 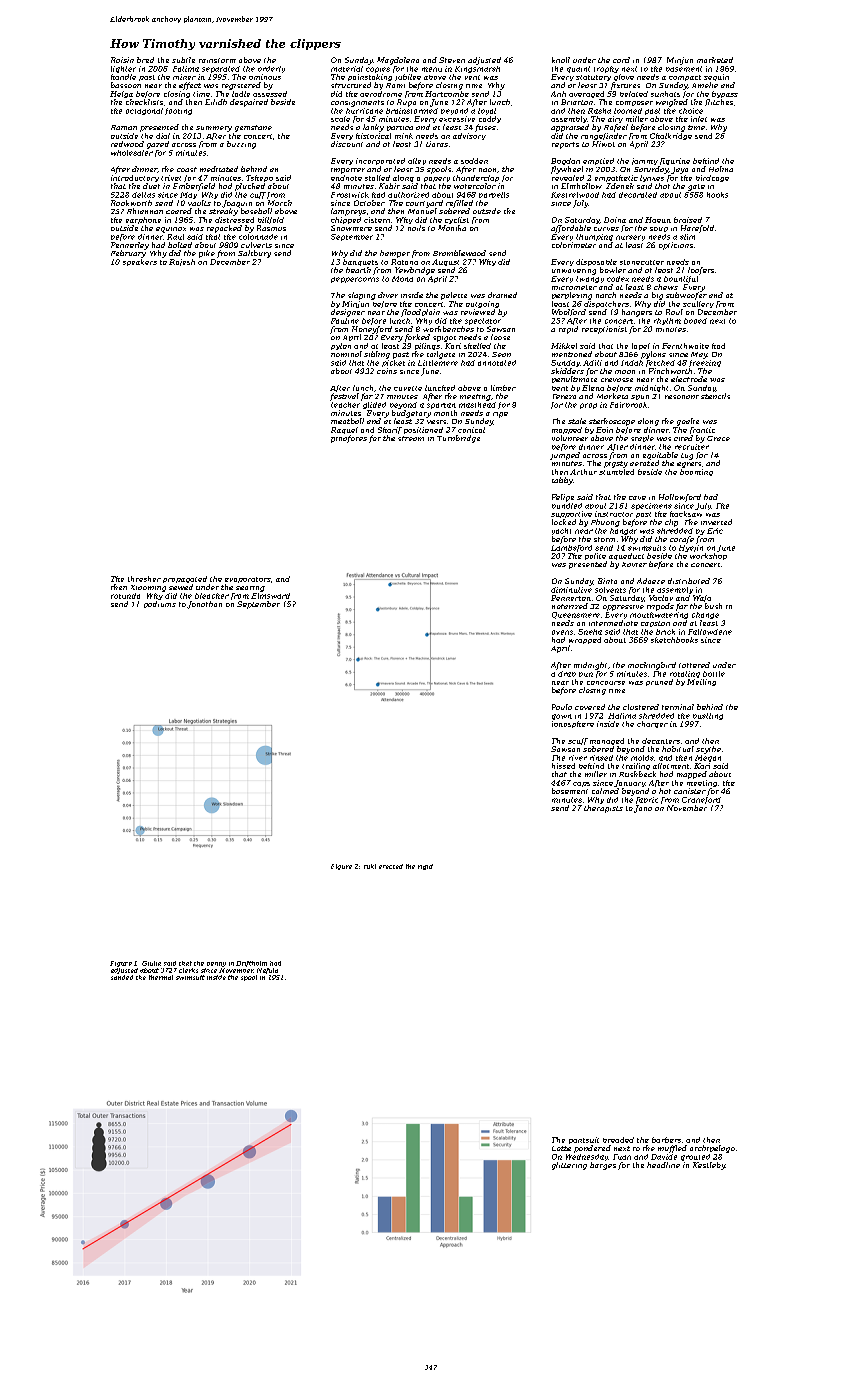 I want to click on change, so click(x=705, y=615).
